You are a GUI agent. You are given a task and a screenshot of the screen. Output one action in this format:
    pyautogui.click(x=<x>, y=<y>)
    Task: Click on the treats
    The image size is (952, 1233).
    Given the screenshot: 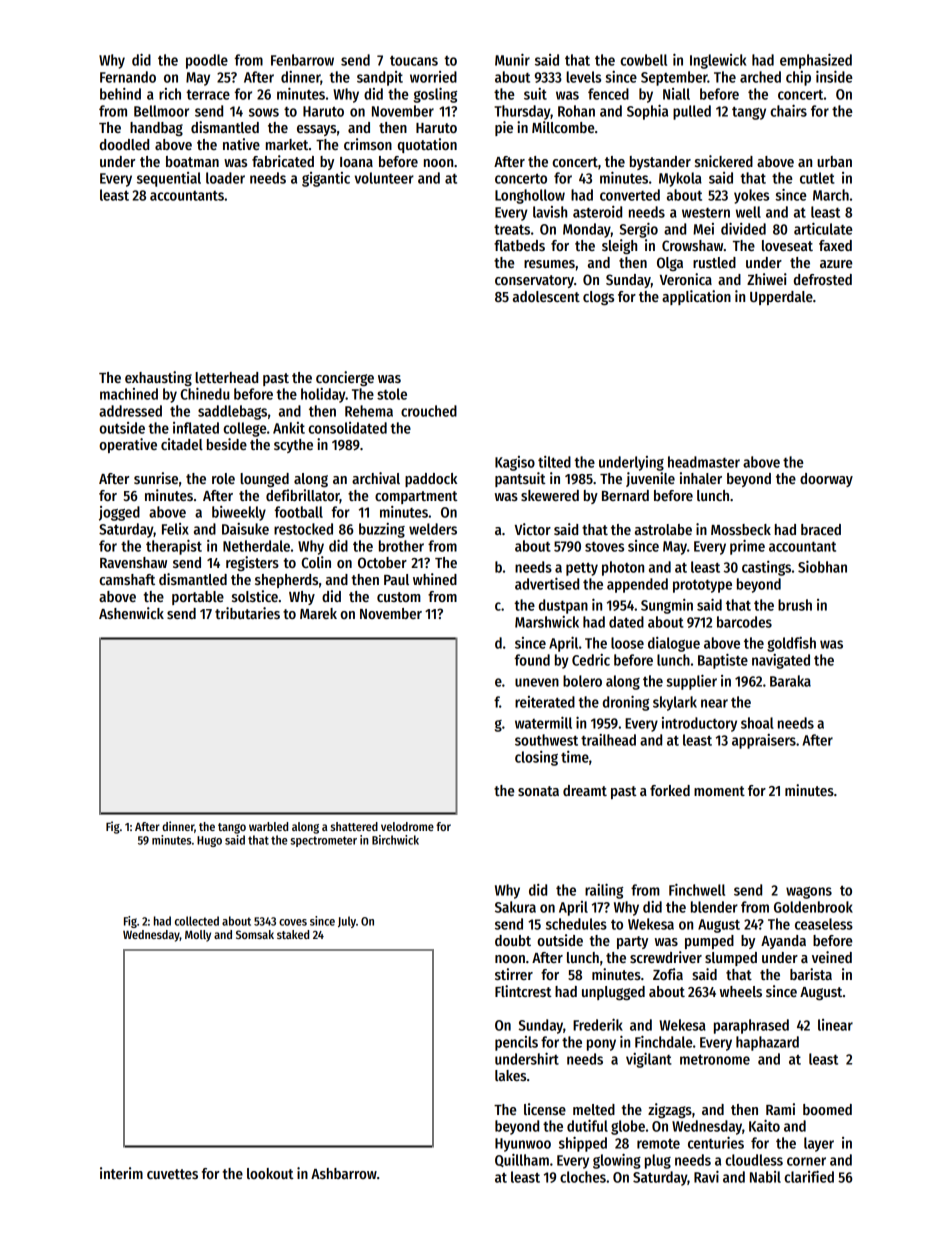 What is the action you would take?
    pyautogui.click(x=512, y=229)
